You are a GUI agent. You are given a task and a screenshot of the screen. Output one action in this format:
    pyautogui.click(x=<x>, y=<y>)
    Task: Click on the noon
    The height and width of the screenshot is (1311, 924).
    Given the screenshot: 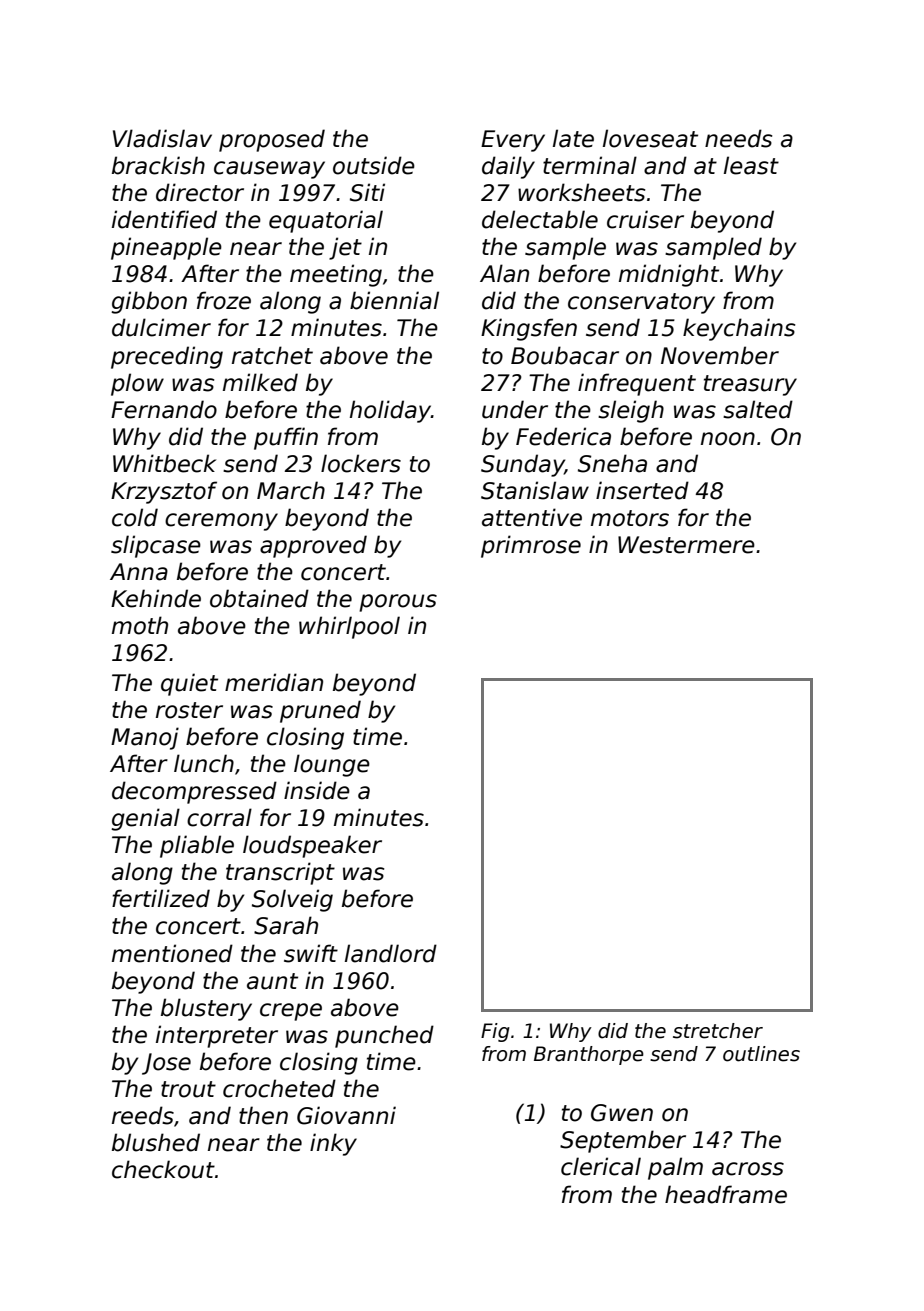 What is the action you would take?
    pyautogui.click(x=728, y=439)
